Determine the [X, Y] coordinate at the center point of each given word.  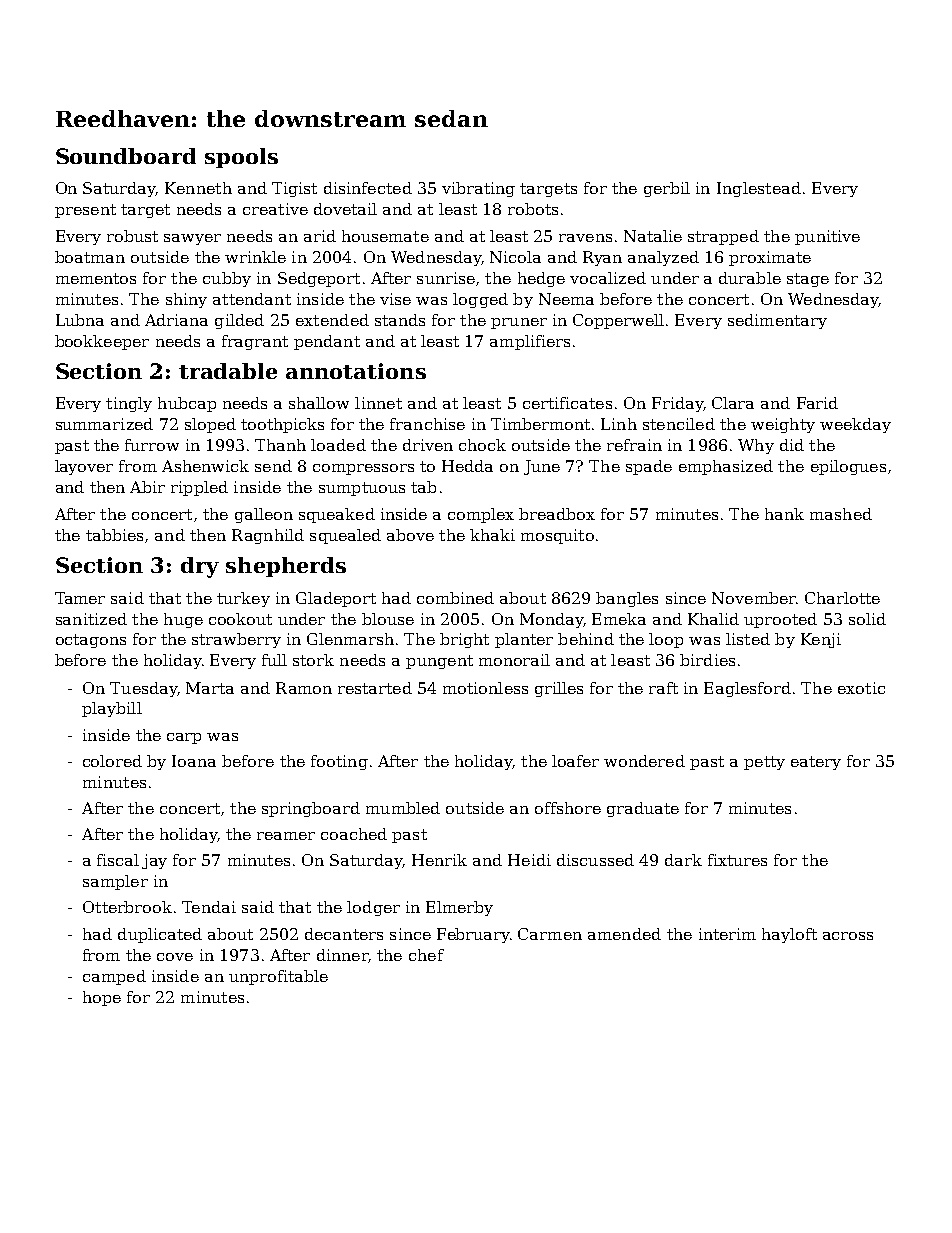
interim [727, 934]
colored [112, 761]
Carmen [550, 934]
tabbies [114, 535]
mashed [841, 514]
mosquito [557, 536]
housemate [385, 236]
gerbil [667, 189]
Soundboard [126, 156]
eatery [816, 763]
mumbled [403, 808]
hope [102, 998]
